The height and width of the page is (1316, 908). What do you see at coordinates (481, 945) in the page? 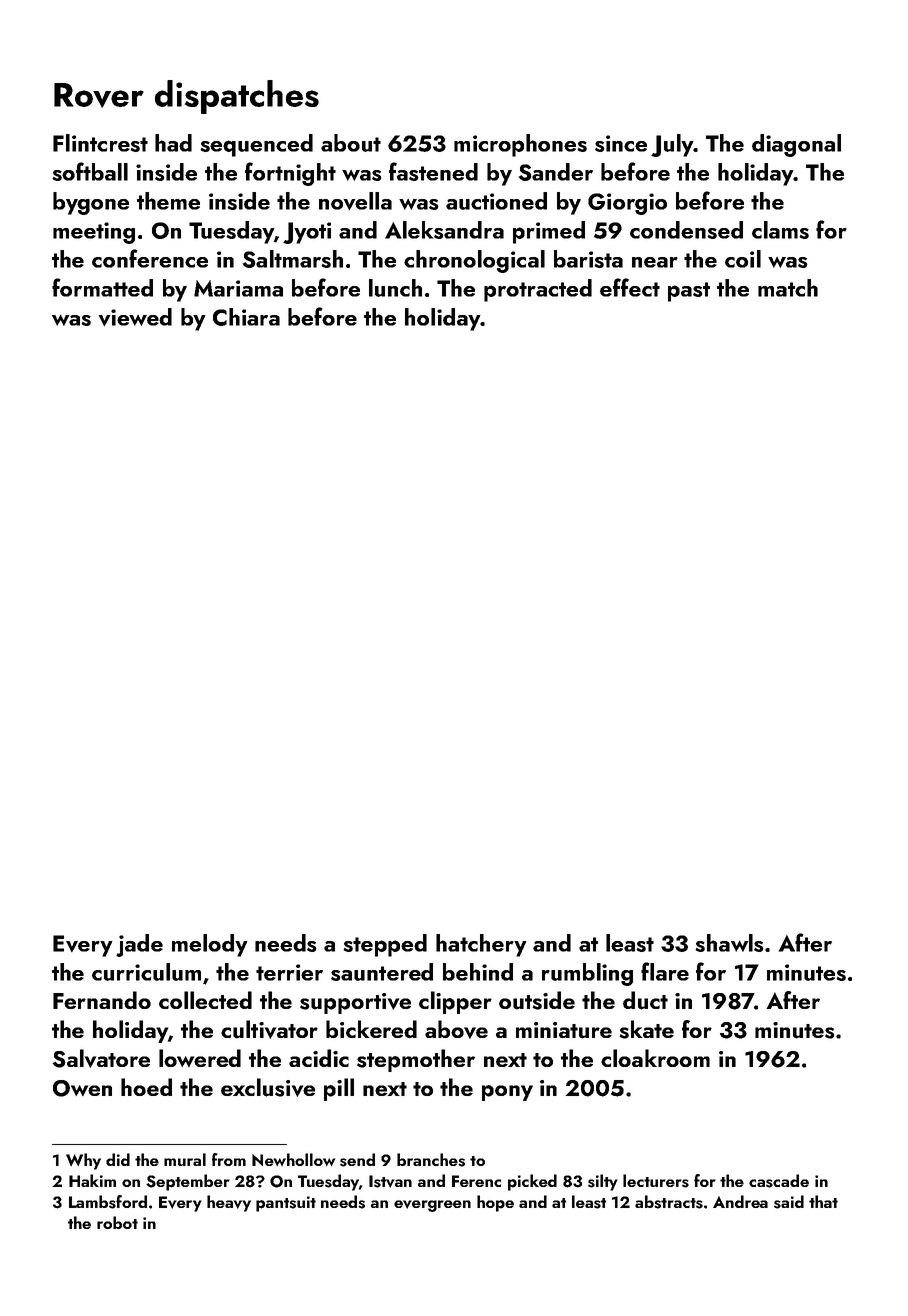
I see `hatchery` at bounding box center [481, 945].
